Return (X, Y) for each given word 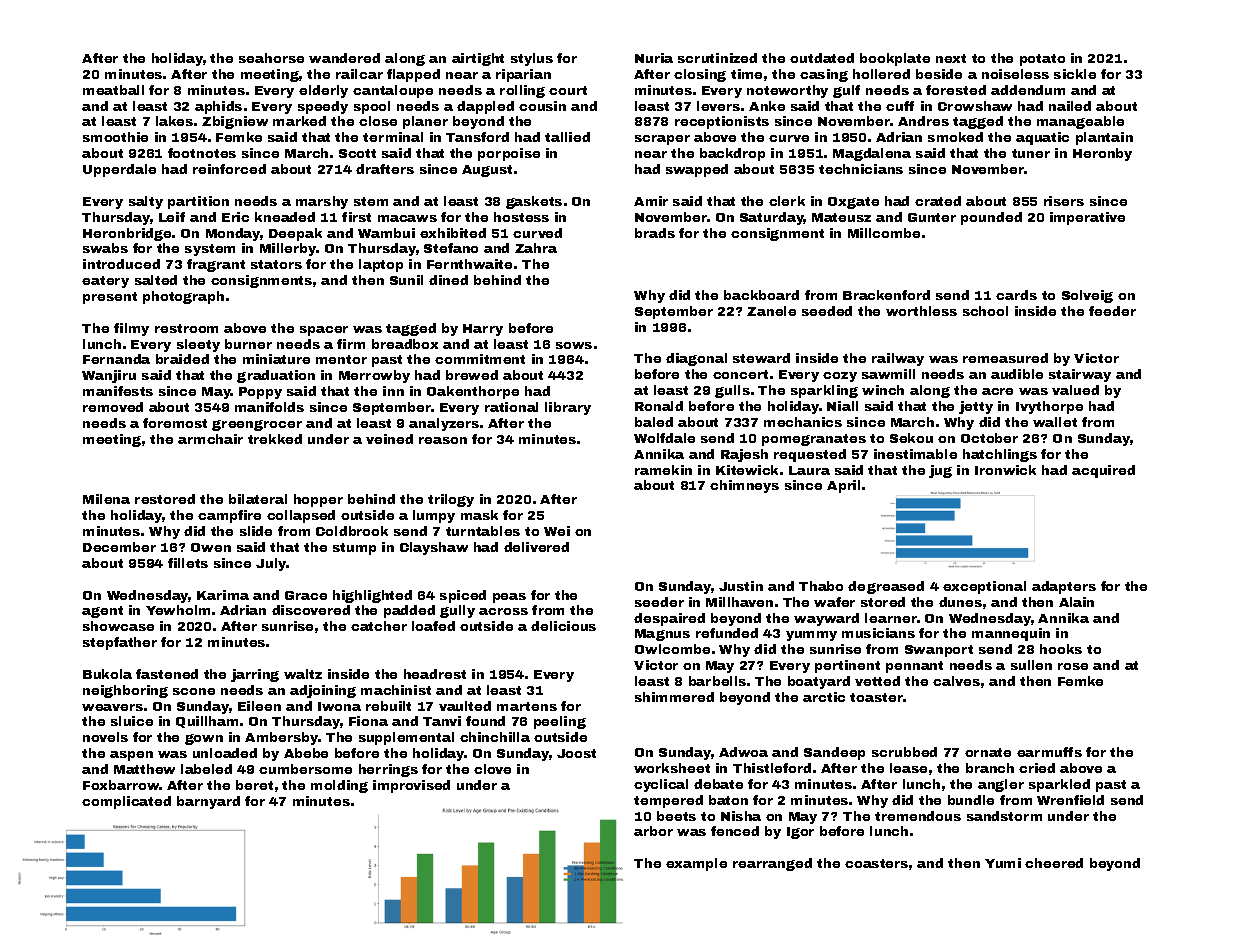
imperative (1087, 218)
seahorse (271, 58)
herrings (388, 770)
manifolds (269, 407)
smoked (955, 137)
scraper (662, 140)
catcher (379, 626)
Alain (1076, 602)
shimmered (674, 697)
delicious (563, 626)
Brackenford (886, 295)
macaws (407, 218)
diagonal (696, 359)
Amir (651, 201)
